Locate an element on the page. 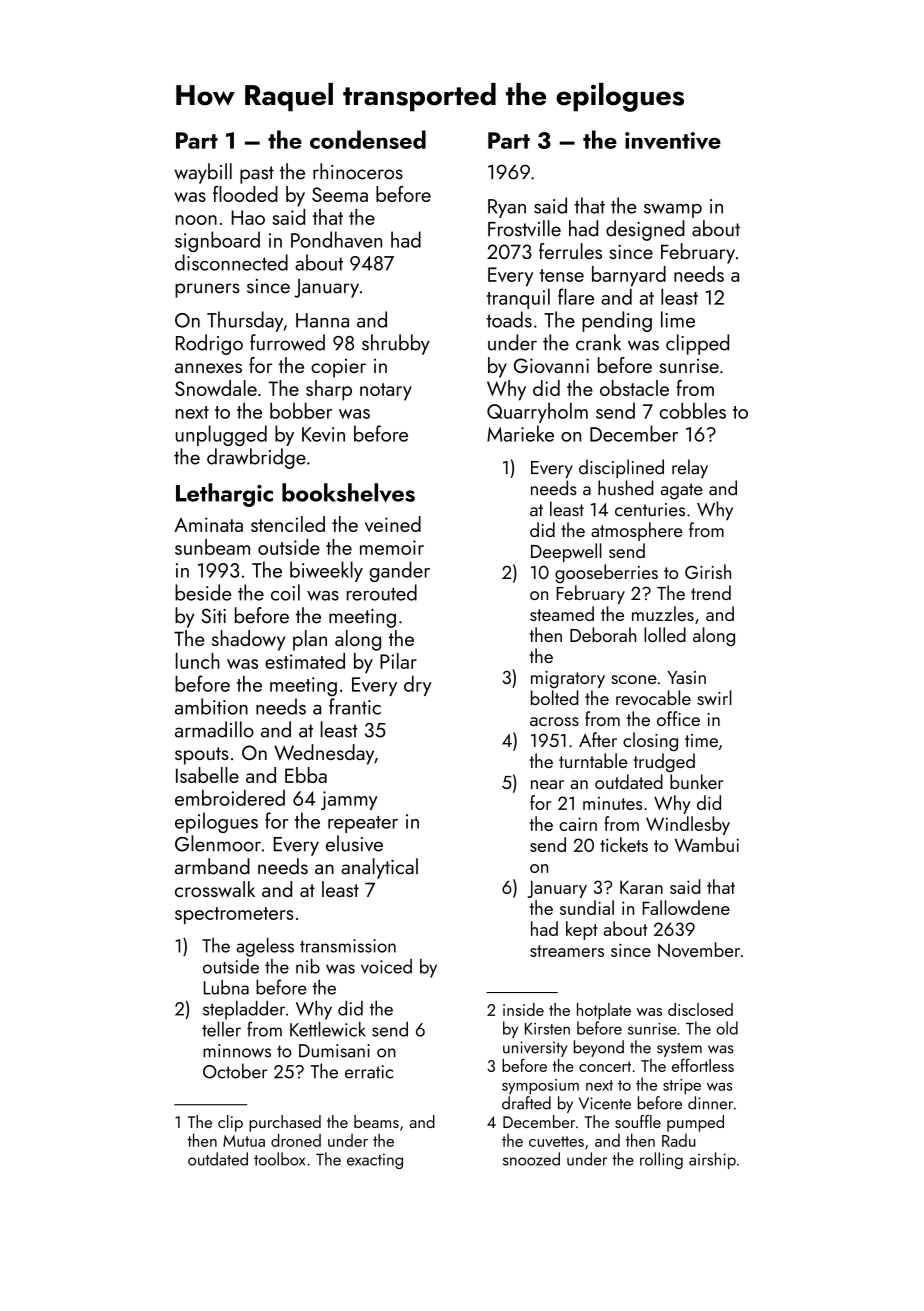 This page has width=924, height=1311. inventive is located at coordinates (673, 141).
